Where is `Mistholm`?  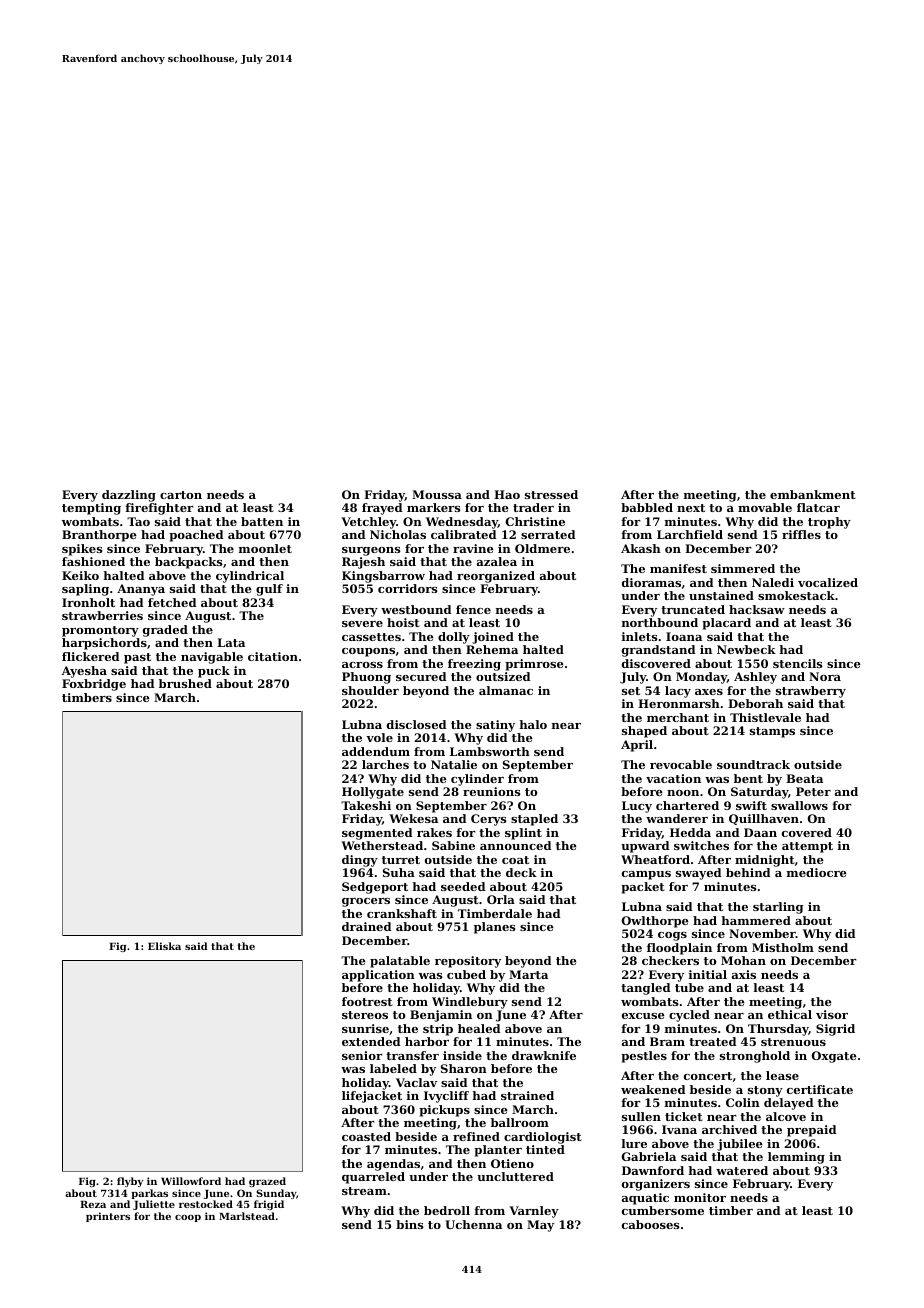 Mistholm is located at coordinates (783, 947).
